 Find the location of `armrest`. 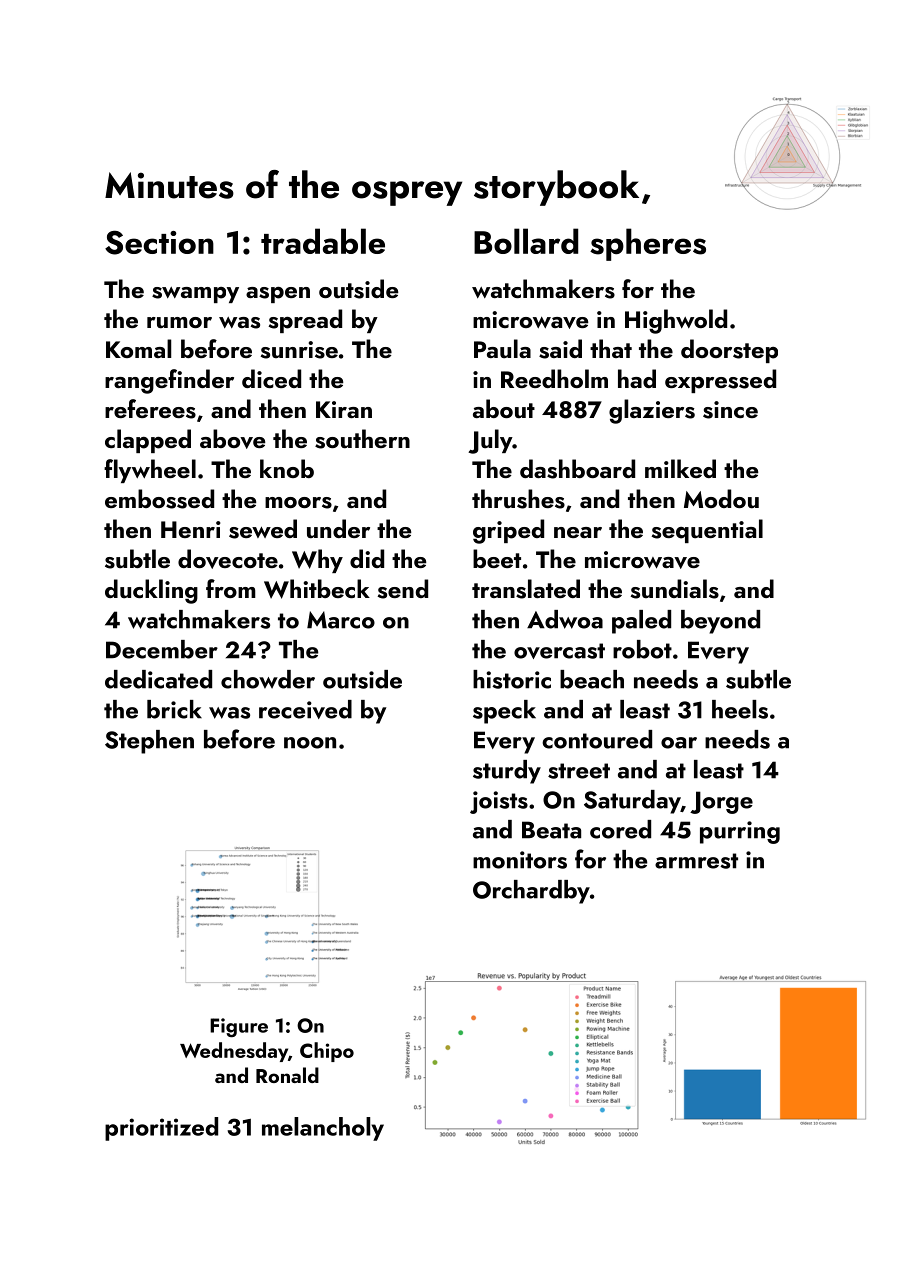

armrest is located at coordinates (696, 861).
